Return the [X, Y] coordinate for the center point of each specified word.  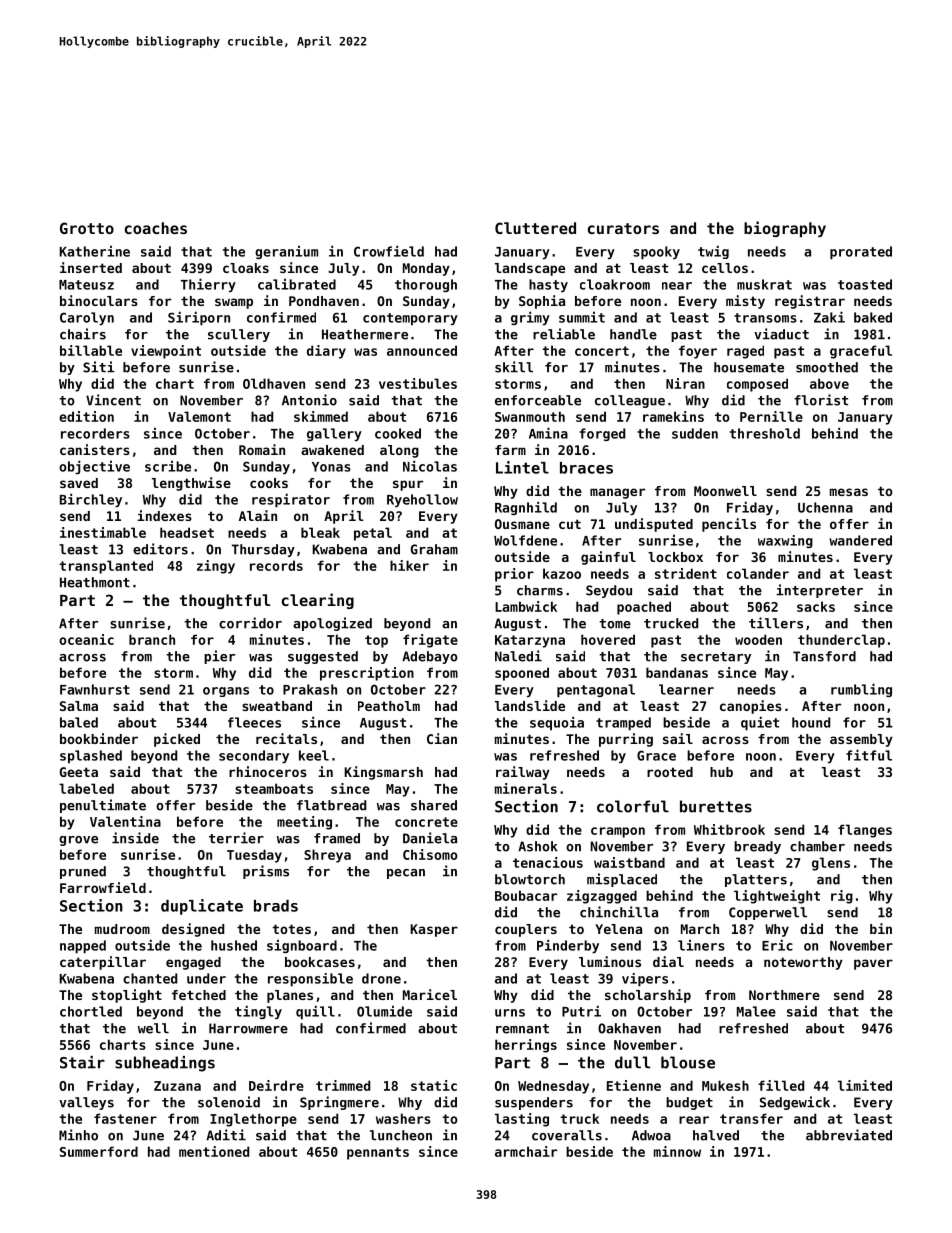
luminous [610, 961]
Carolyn [87, 318]
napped [83, 947]
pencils [729, 525]
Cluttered [535, 228]
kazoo [562, 573]
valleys [86, 1103]
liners [701, 945]
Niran [685, 383]
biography [785, 229]
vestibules [418, 383]
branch [152, 639]
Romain [262, 449]
